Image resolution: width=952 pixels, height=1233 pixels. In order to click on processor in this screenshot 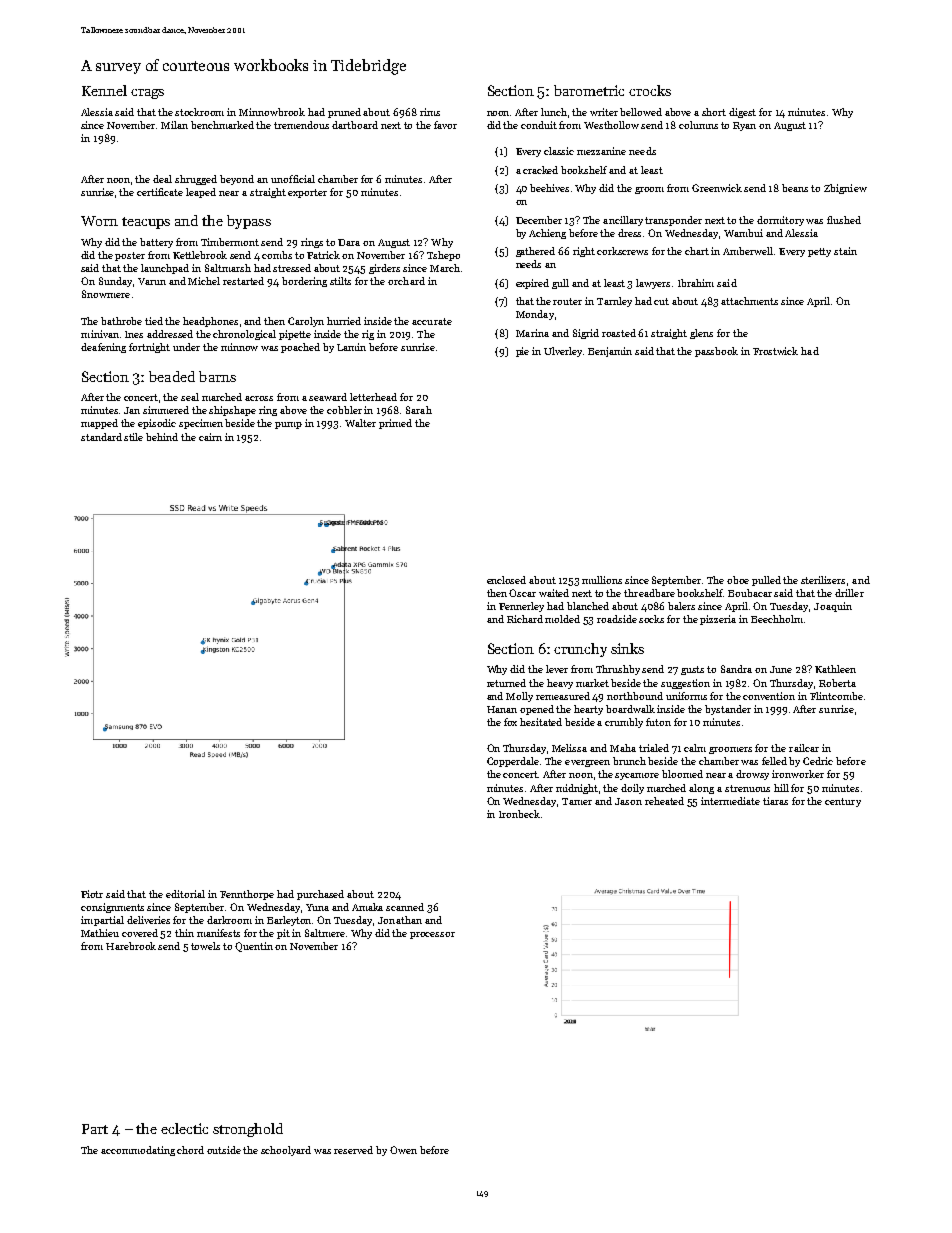, I will do `click(432, 935)`.
